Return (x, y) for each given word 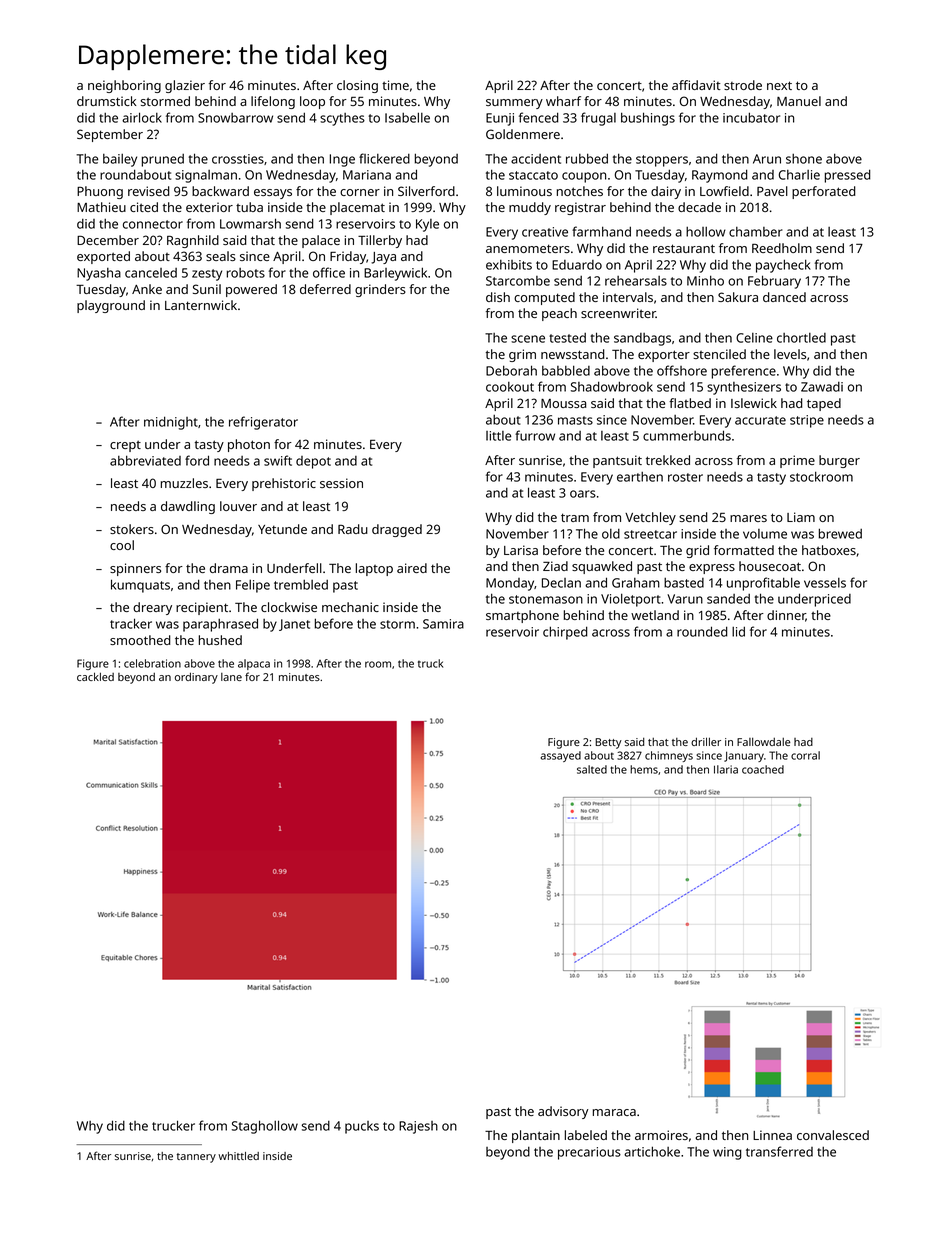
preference (744, 372)
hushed (220, 640)
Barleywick (395, 274)
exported (103, 257)
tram (575, 517)
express (712, 569)
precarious (589, 1153)
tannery (196, 1158)
